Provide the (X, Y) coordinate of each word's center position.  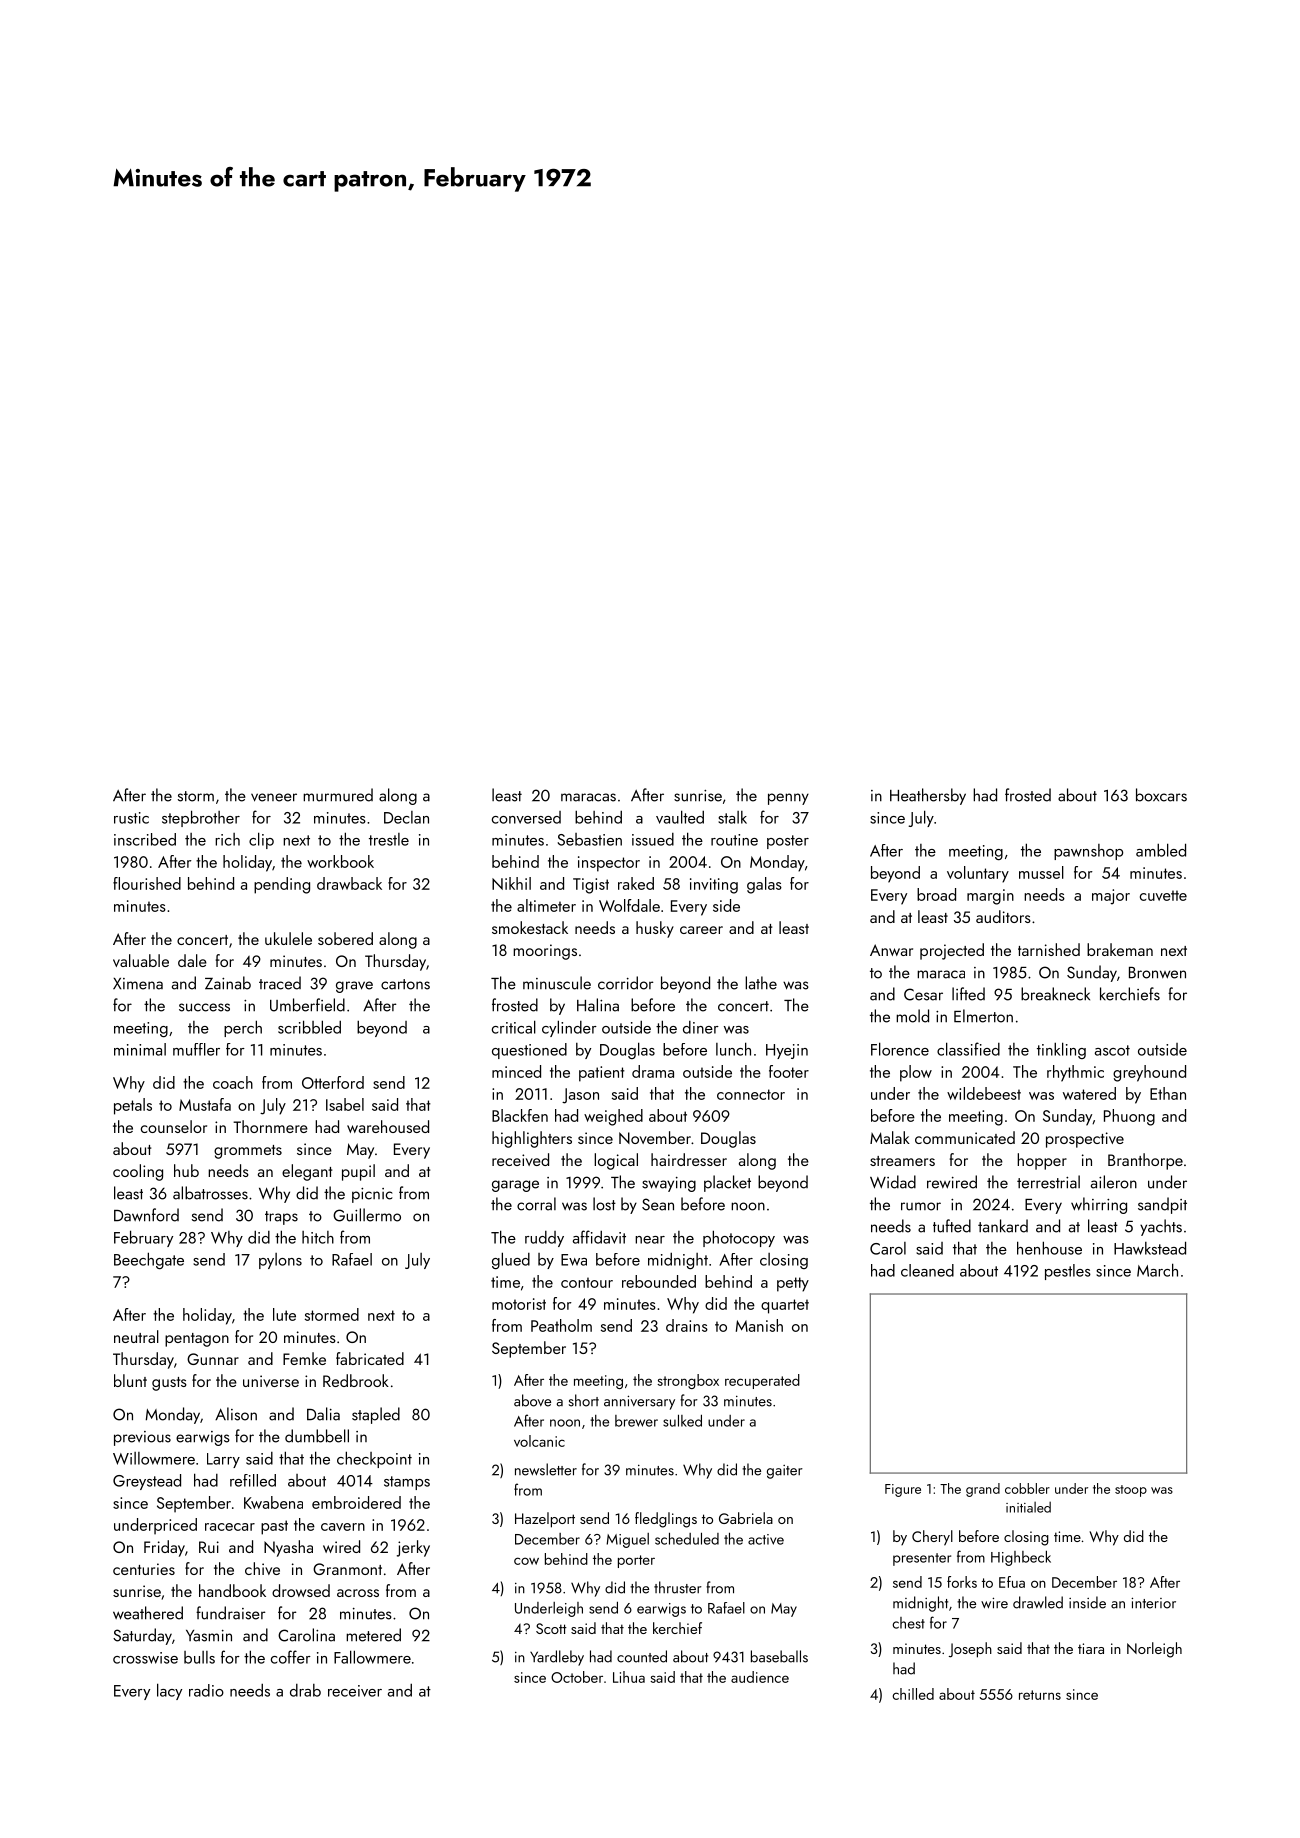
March (1157, 1270)
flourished (147, 883)
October (577, 1677)
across (358, 1593)
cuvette (1163, 895)
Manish (759, 1325)
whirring (1099, 1205)
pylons (280, 1261)
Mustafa (205, 1104)
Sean (658, 1204)
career (701, 930)
